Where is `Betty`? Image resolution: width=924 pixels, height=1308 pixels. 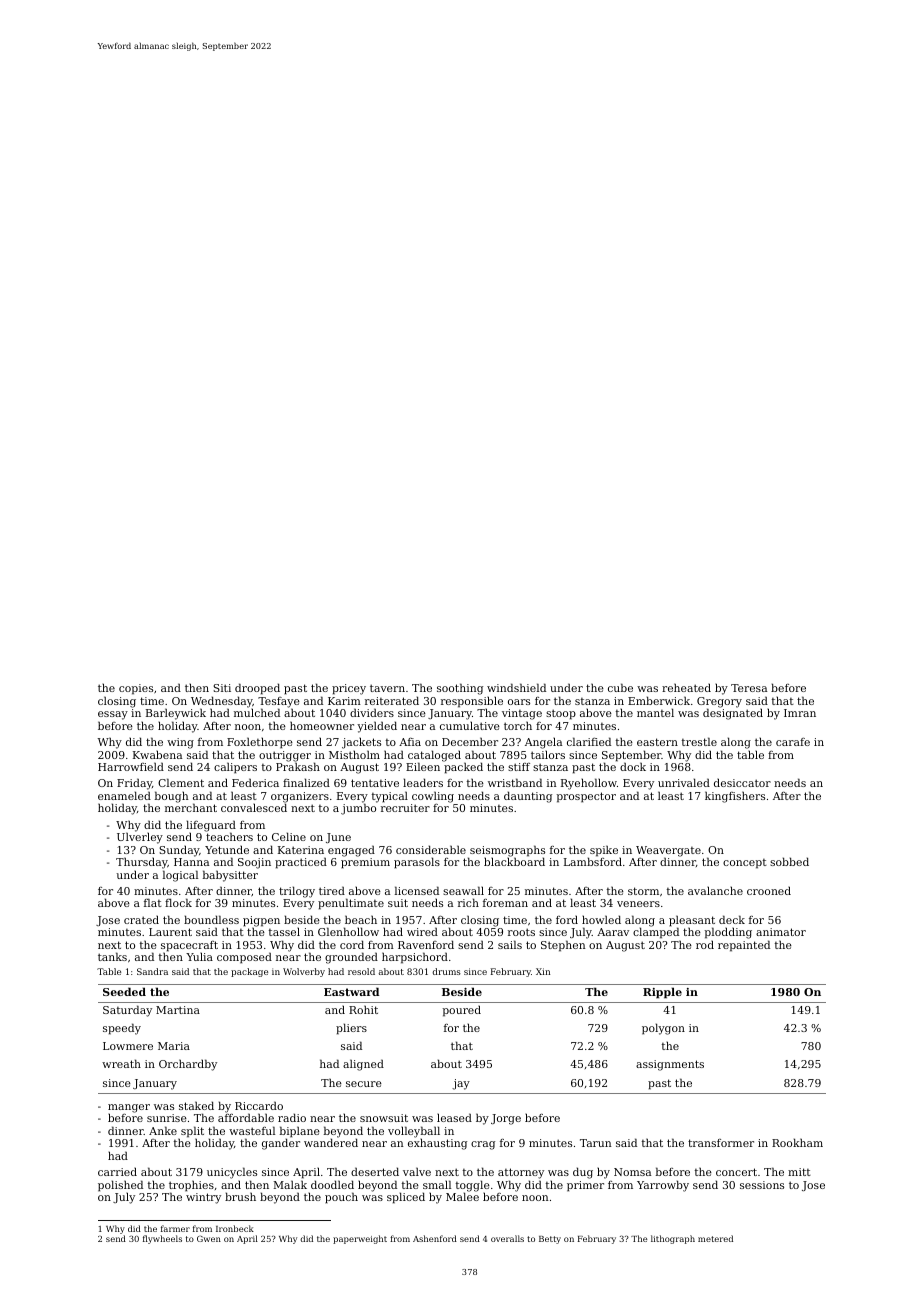
Betty is located at coordinates (550, 1240).
